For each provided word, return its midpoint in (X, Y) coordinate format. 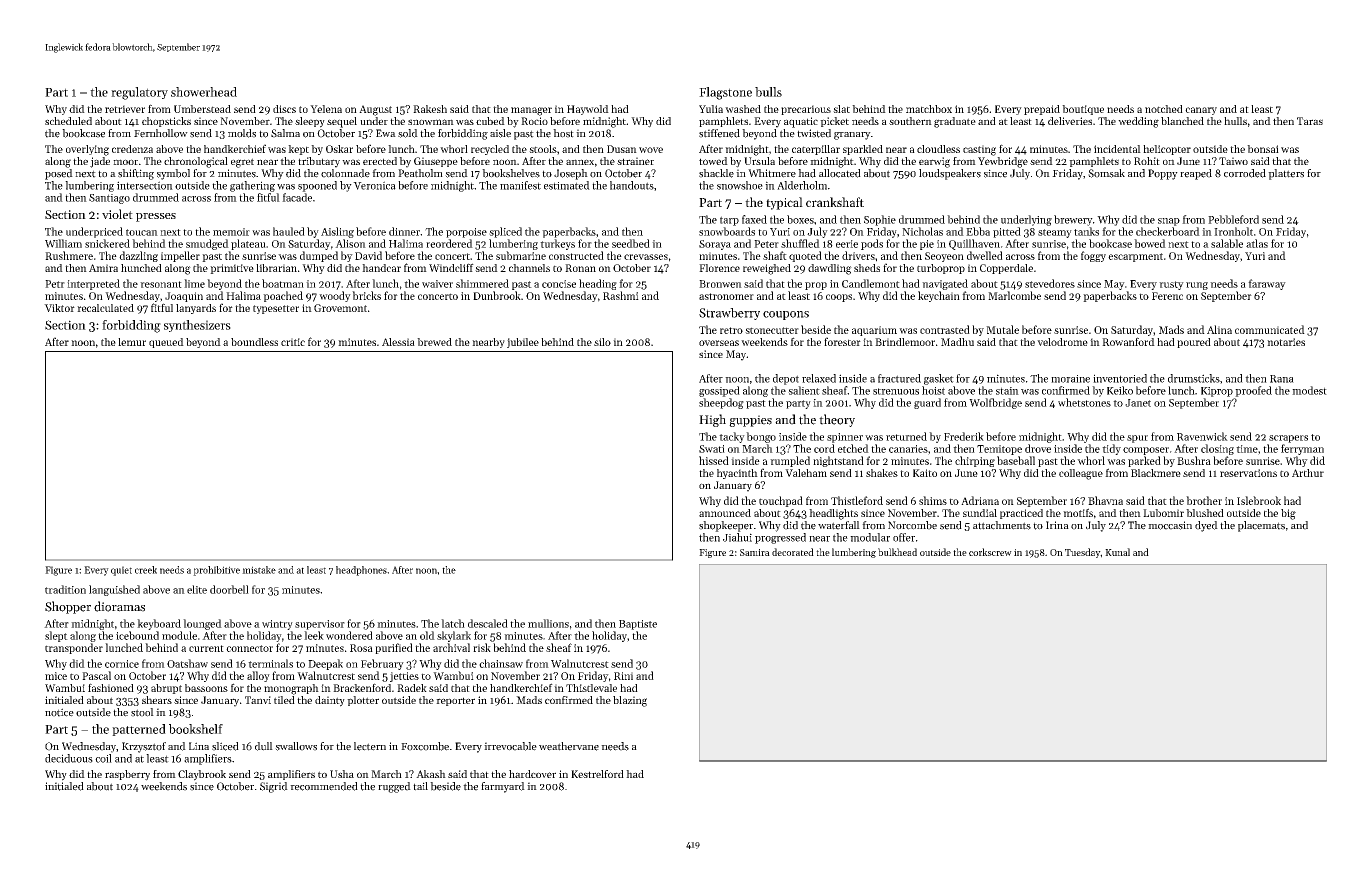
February (382, 664)
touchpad (781, 501)
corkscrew (990, 552)
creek (146, 570)
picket (834, 122)
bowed (1150, 243)
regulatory (139, 93)
